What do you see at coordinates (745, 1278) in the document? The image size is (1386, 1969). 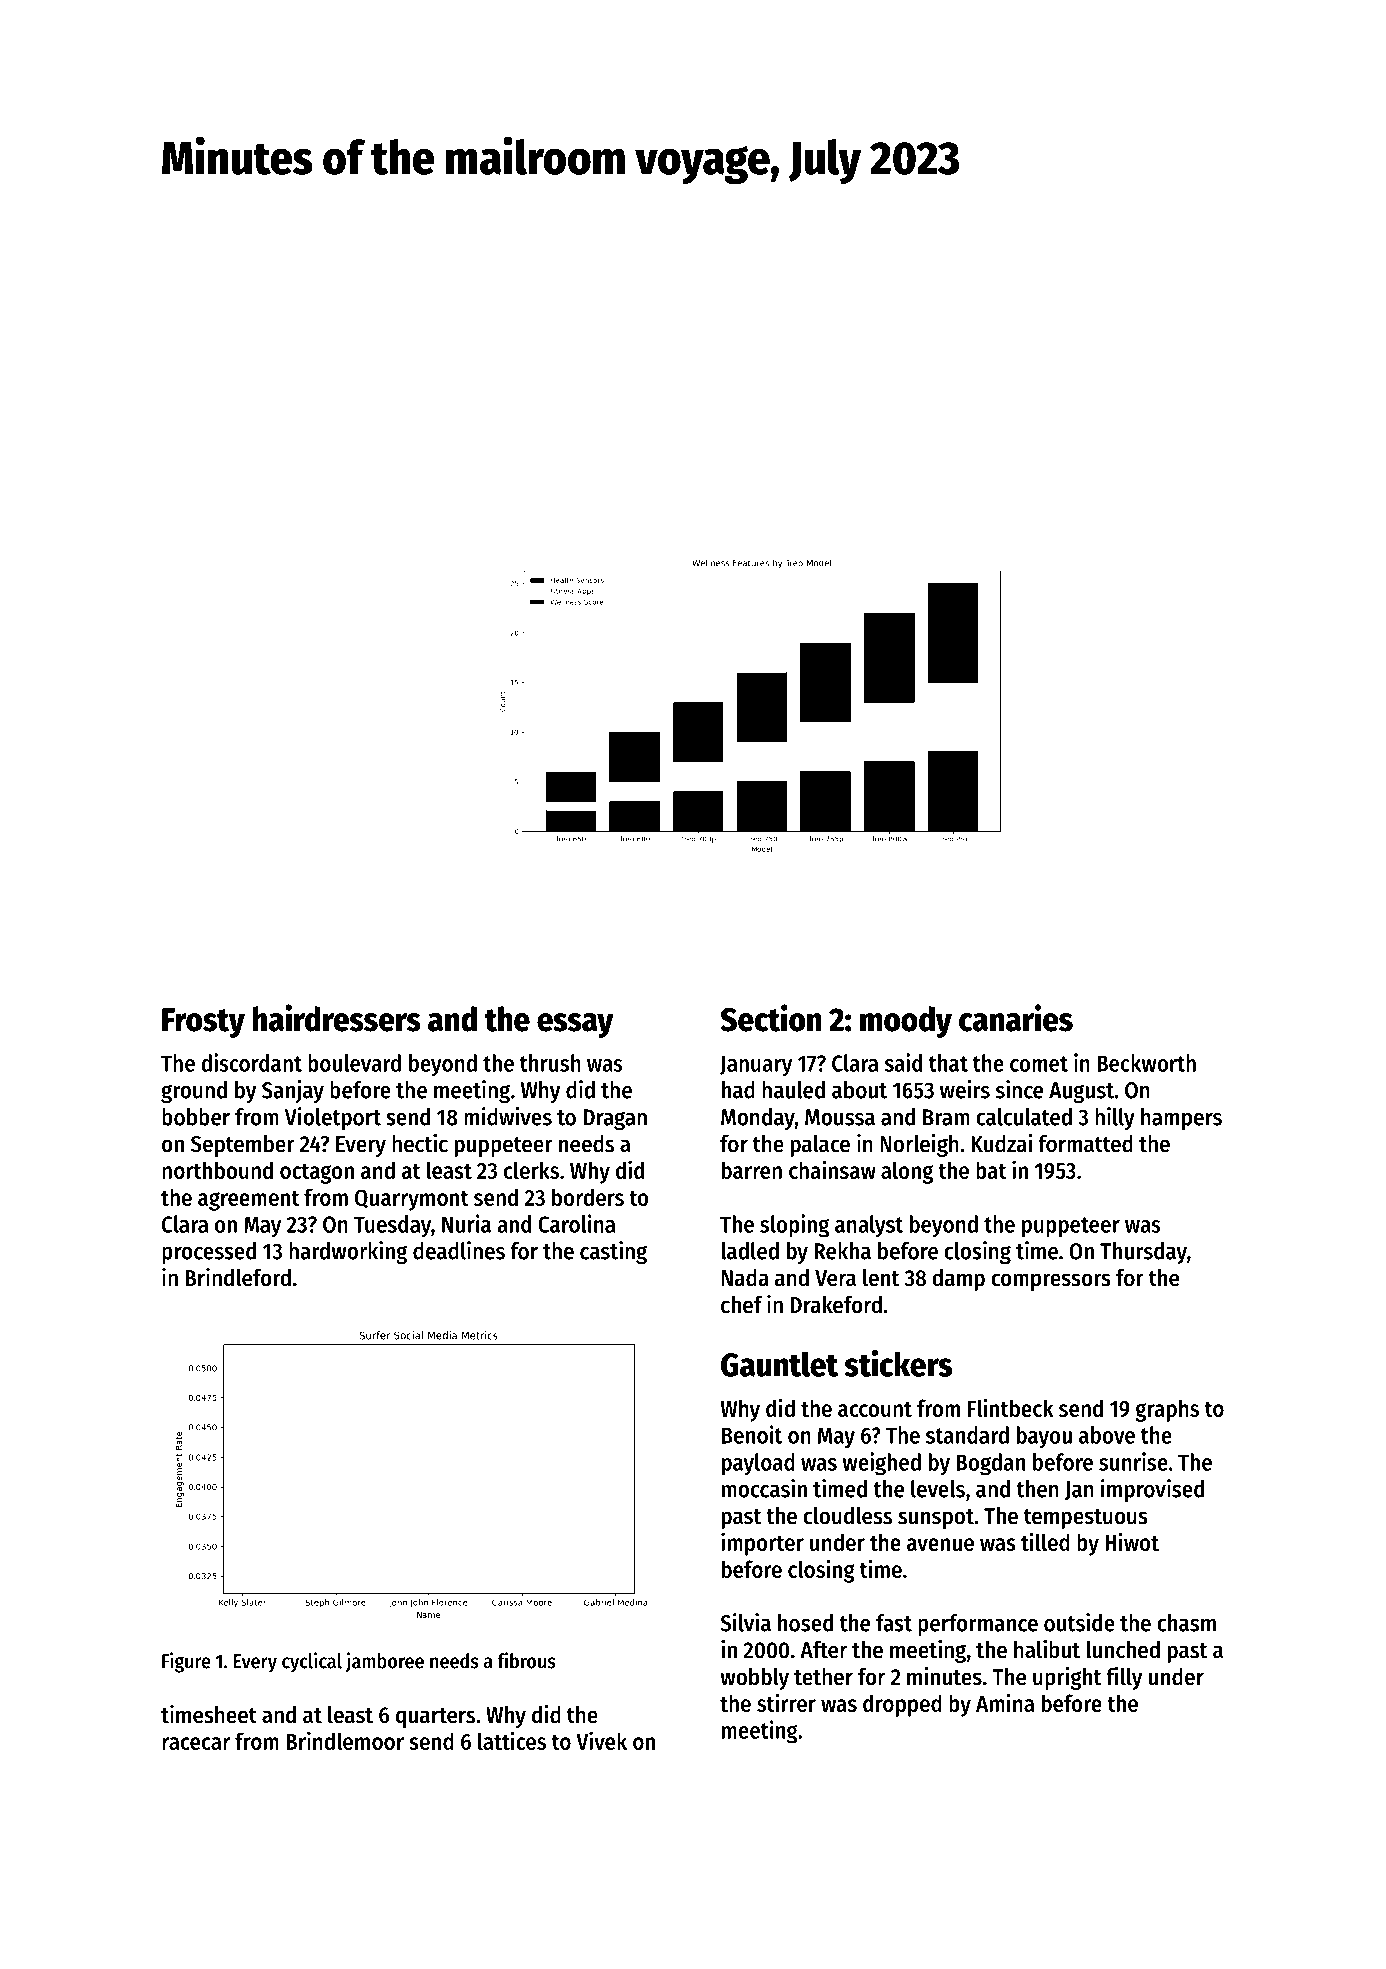 I see `Nada` at bounding box center [745, 1278].
